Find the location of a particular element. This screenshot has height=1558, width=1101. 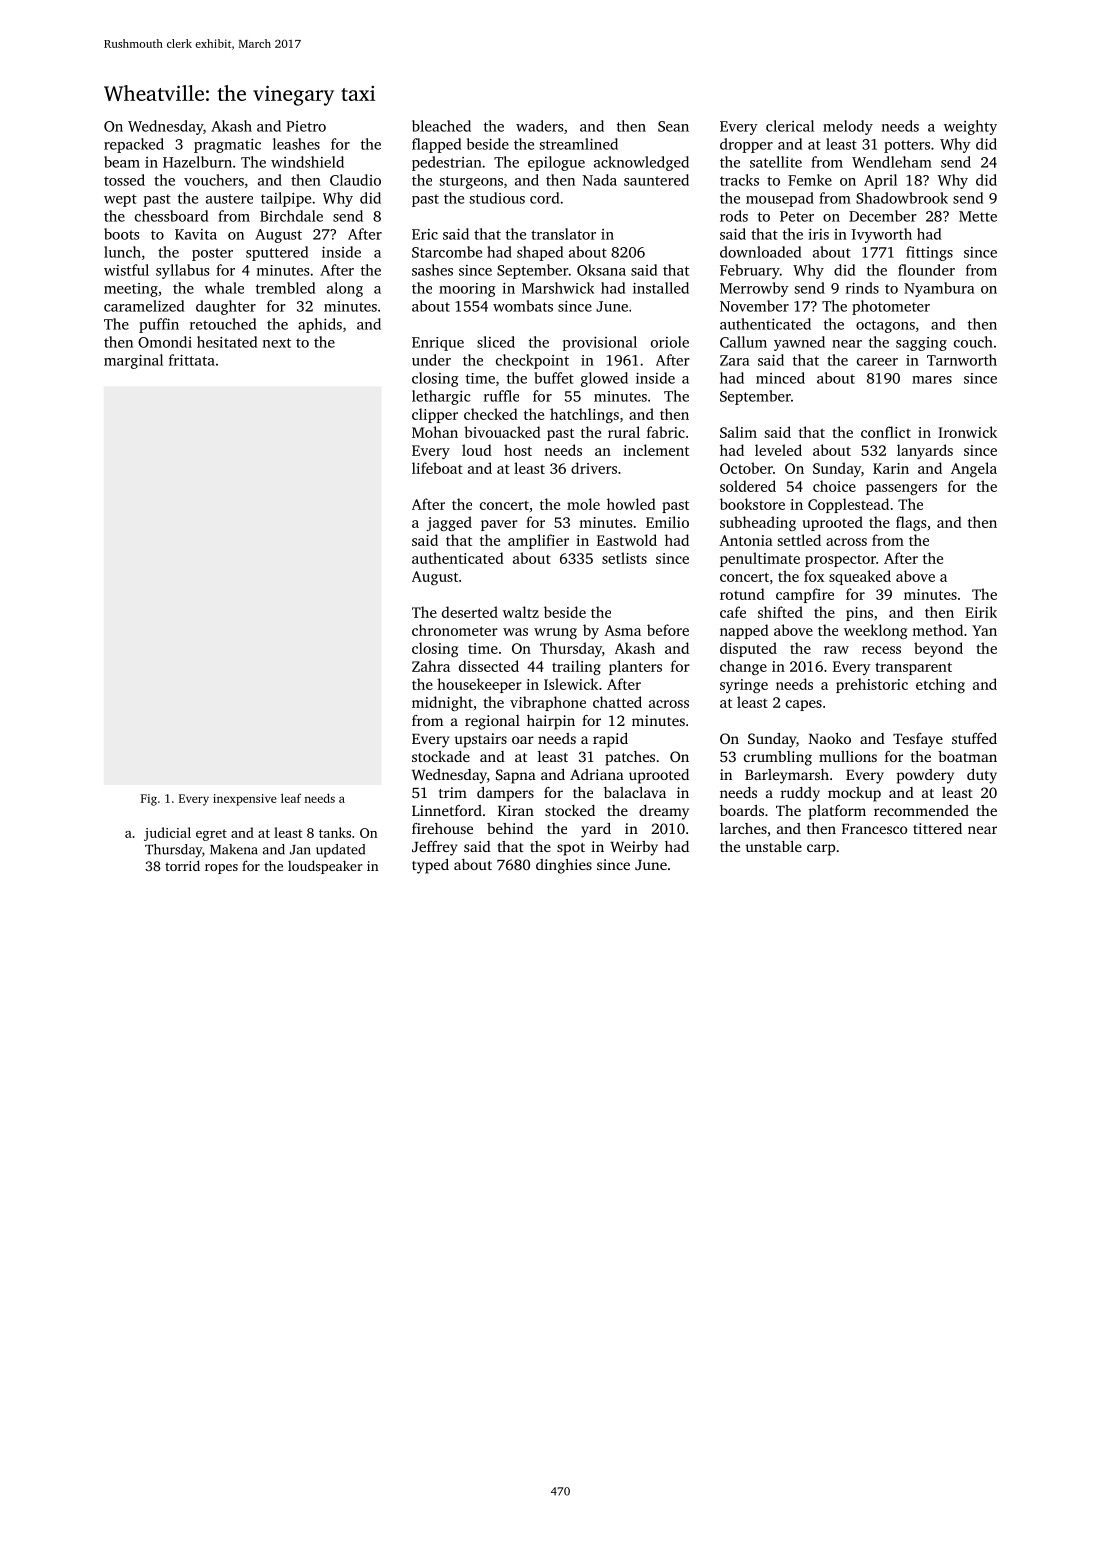

lethargic is located at coordinates (441, 397).
